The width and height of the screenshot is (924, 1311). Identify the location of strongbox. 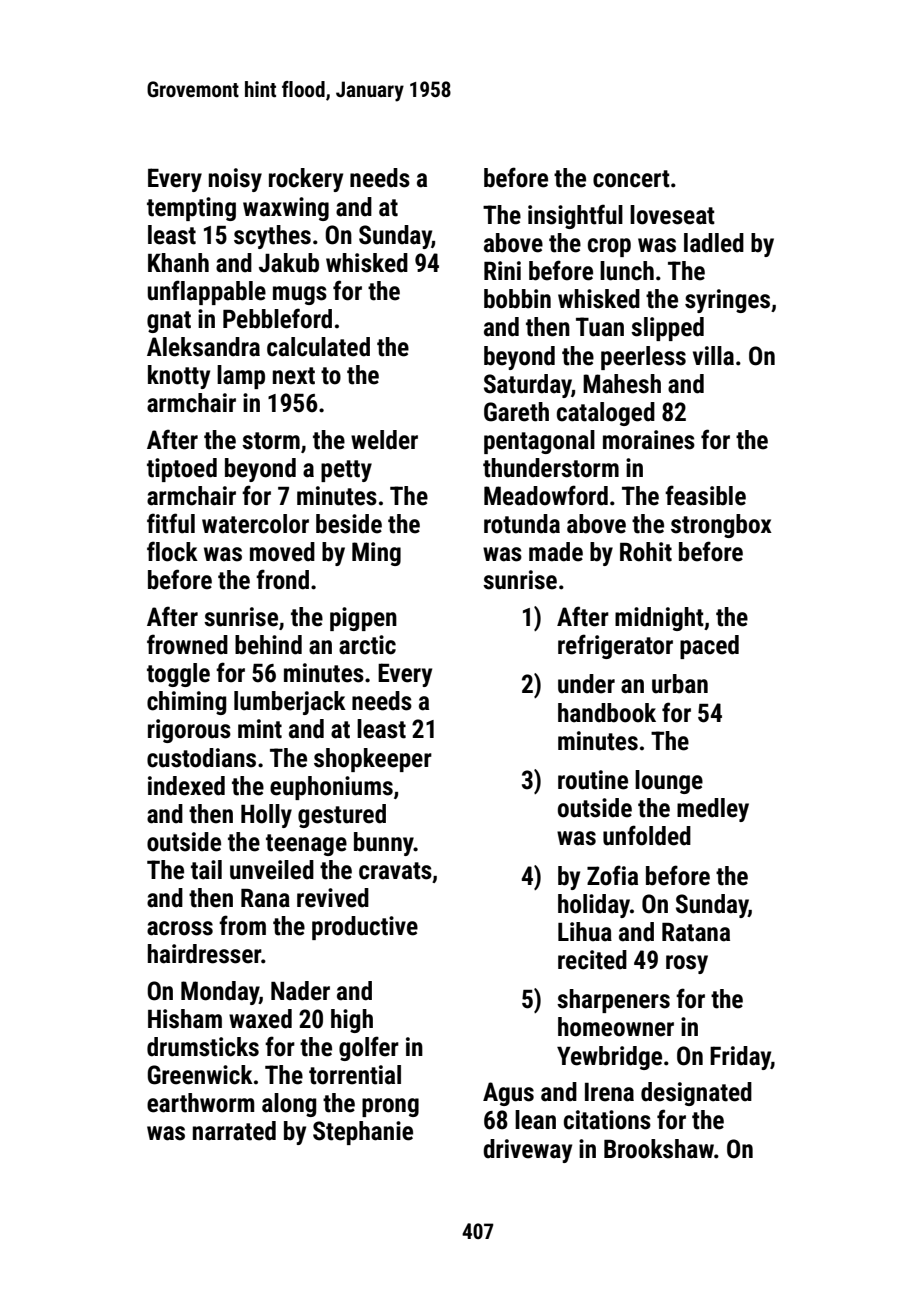
(721, 526).
